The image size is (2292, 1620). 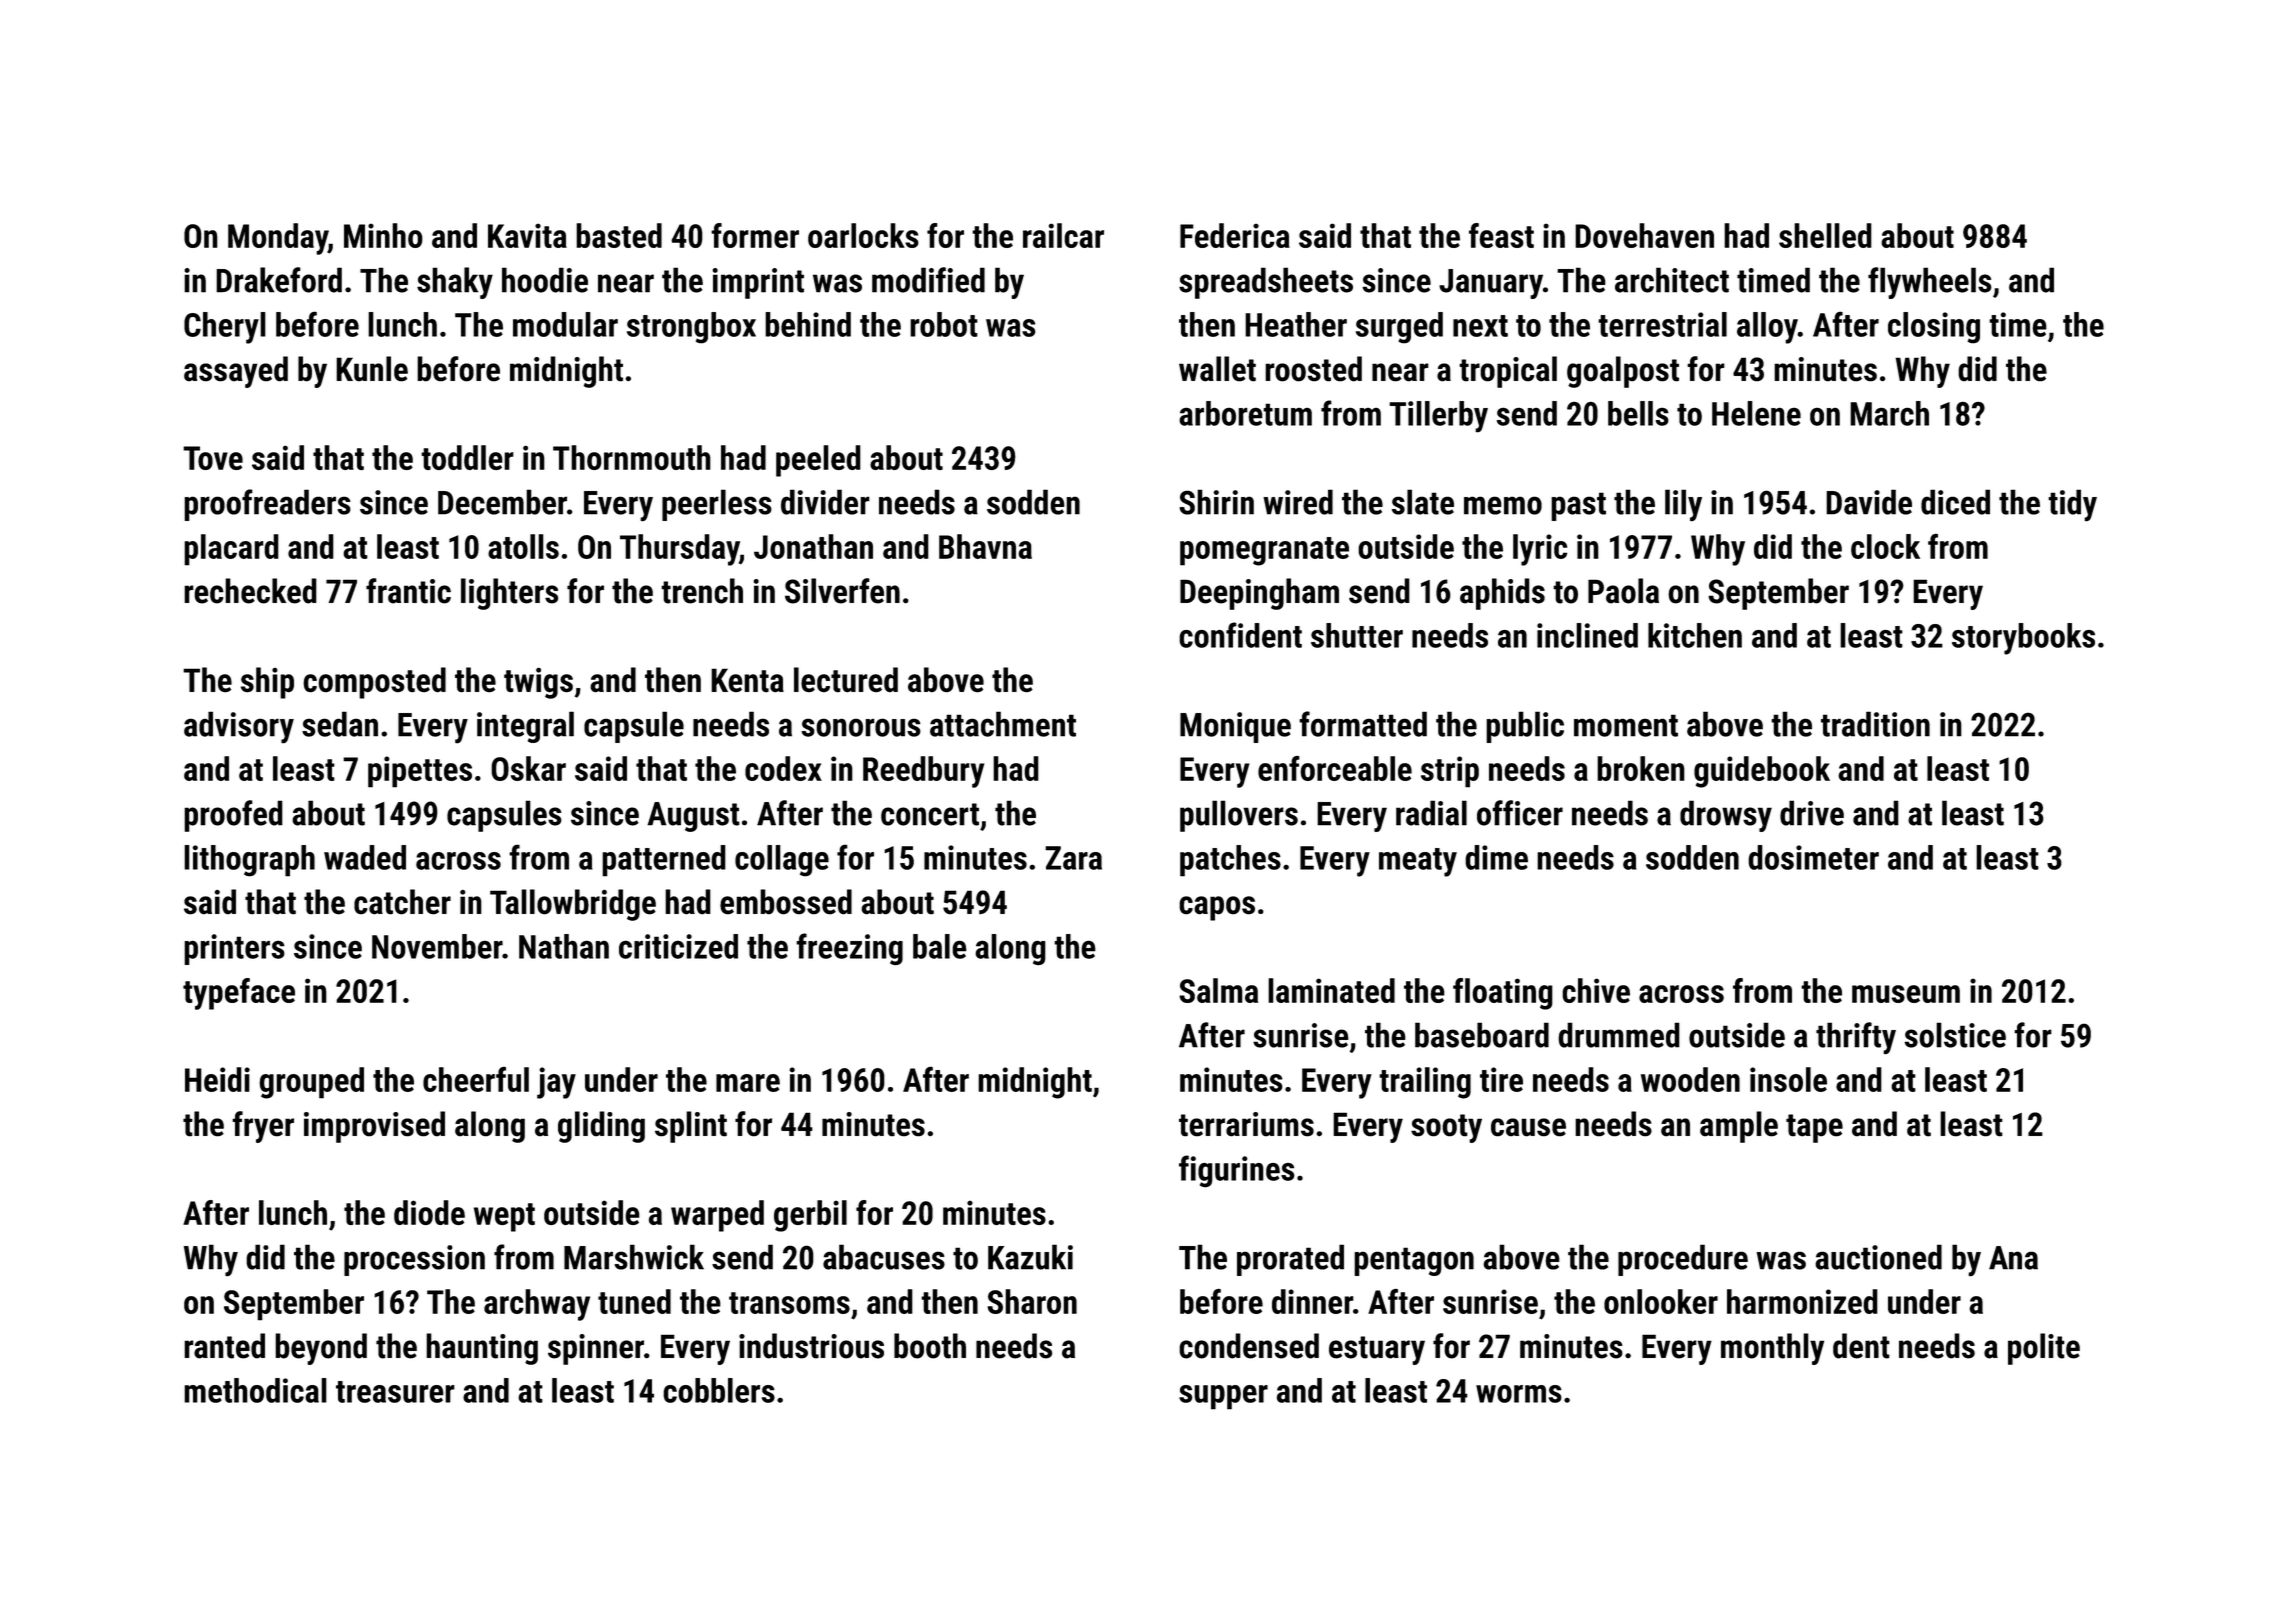 What do you see at coordinates (1906, 994) in the document?
I see `museum` at bounding box center [1906, 994].
